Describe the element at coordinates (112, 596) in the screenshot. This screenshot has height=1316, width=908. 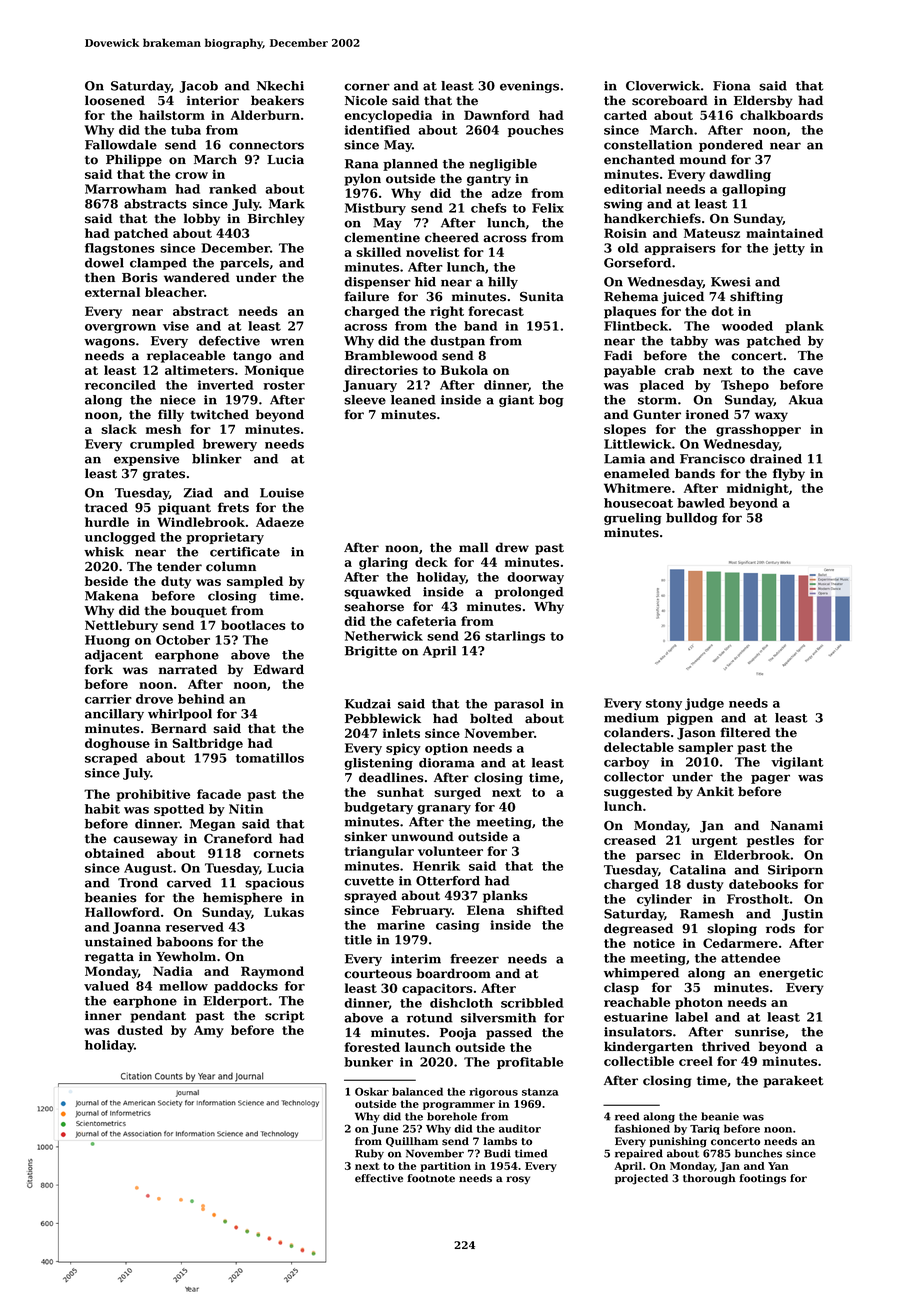
I see `Makena` at that location.
